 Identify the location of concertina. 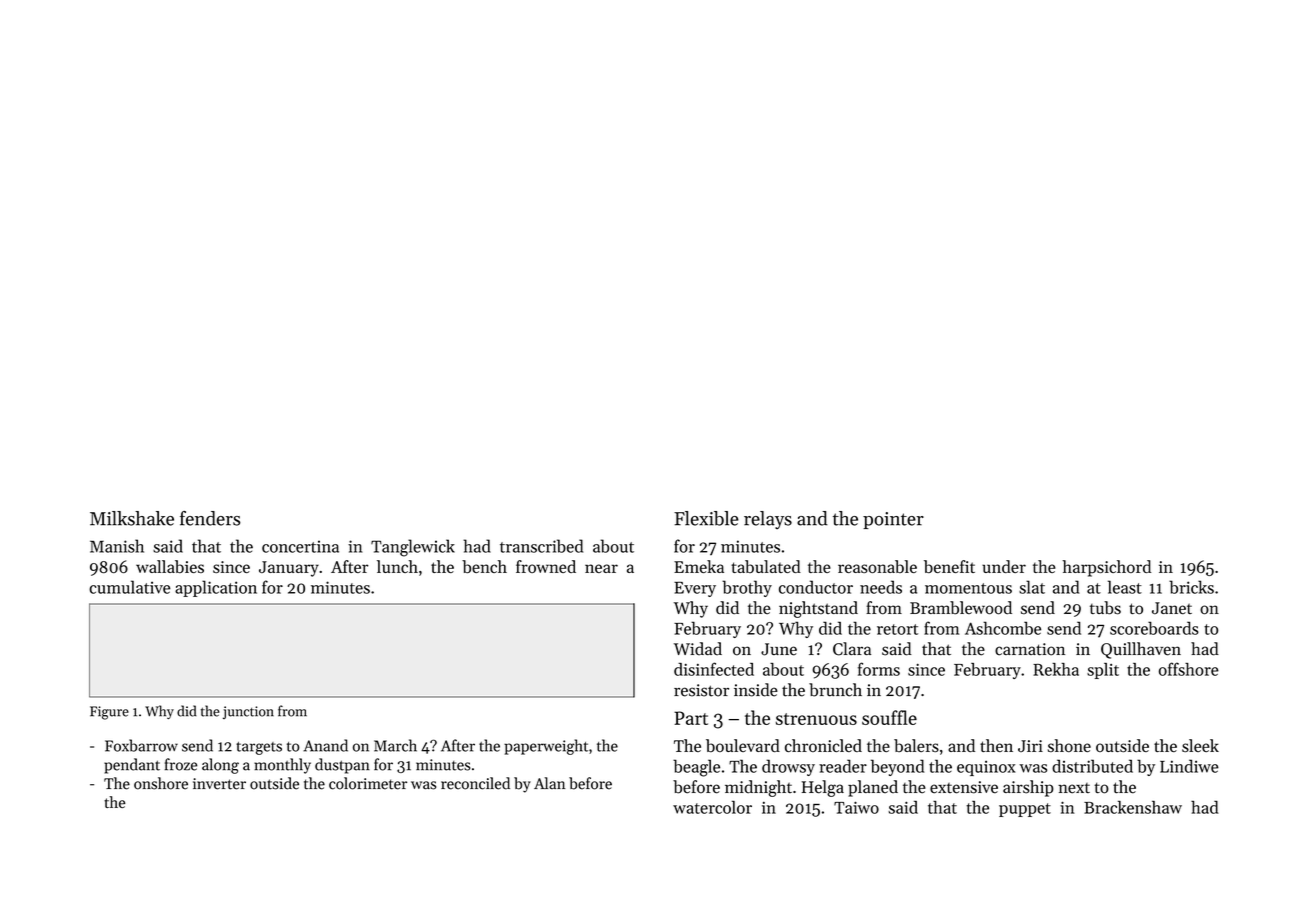
(300, 546).
